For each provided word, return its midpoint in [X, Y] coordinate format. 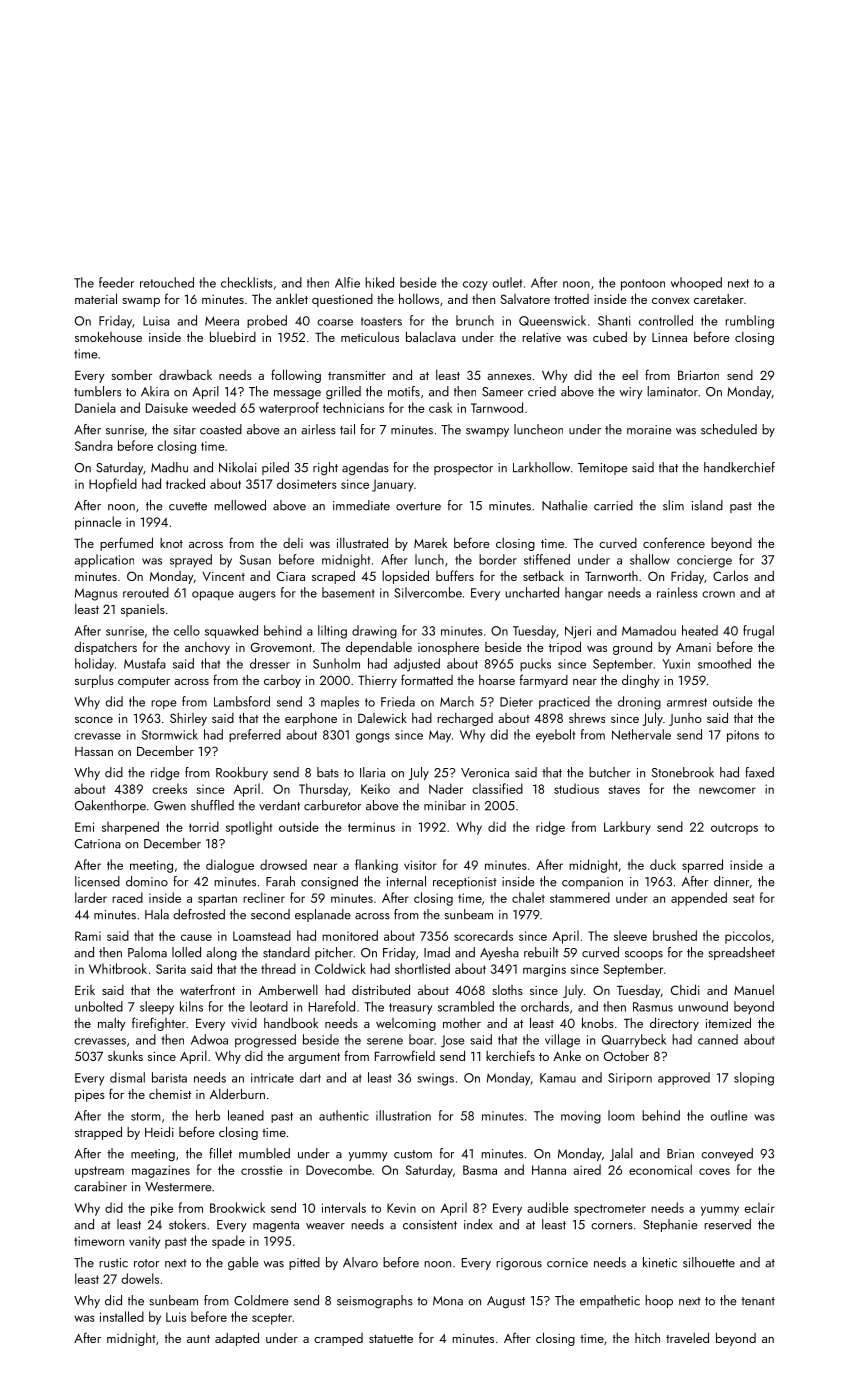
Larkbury [627, 828]
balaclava [431, 336]
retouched [167, 282]
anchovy [207, 648]
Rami [88, 936]
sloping [754, 1079]
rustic [113, 1263]
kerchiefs [510, 1055]
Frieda [398, 701]
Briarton [698, 375]
